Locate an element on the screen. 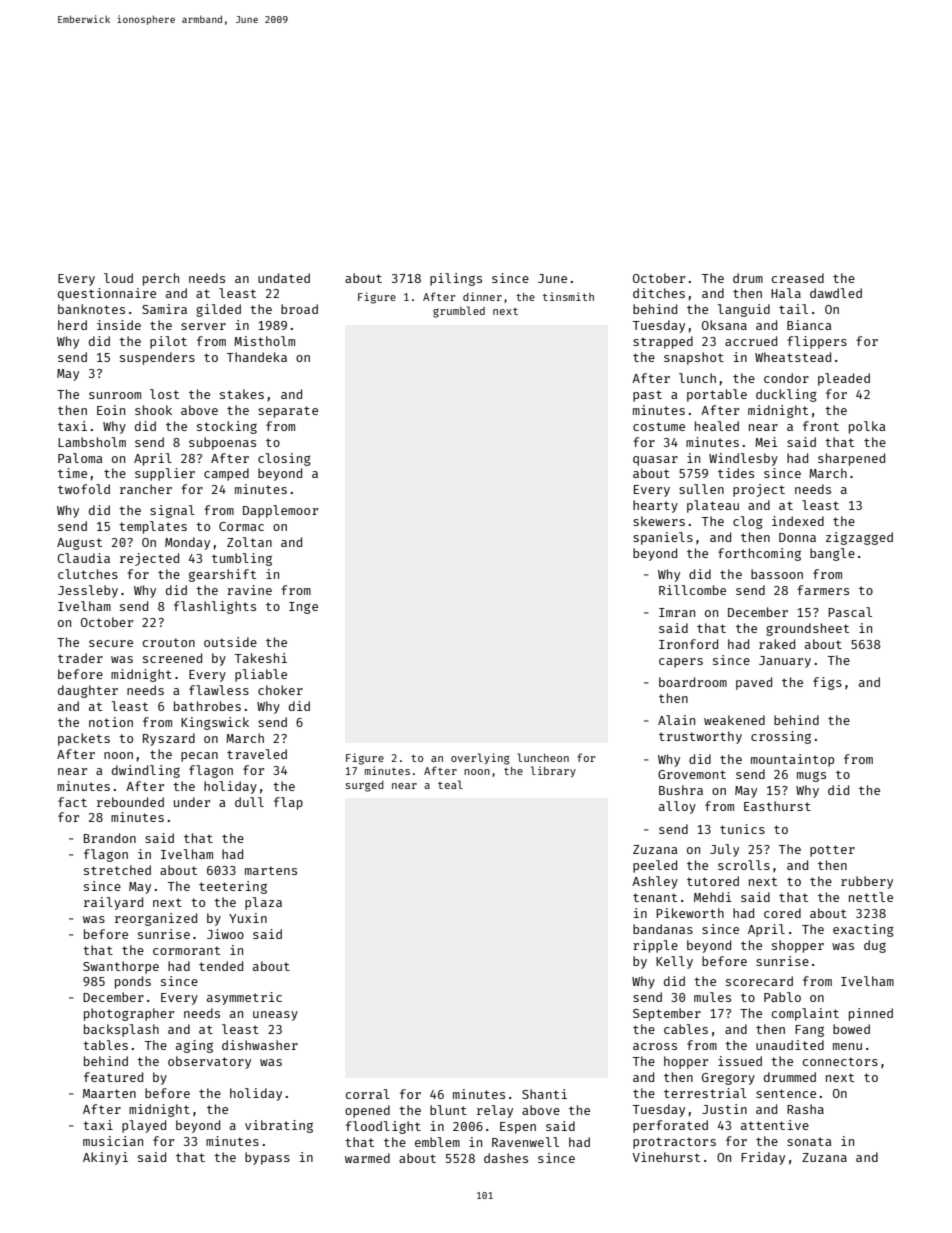  relay is located at coordinates (495, 1111).
